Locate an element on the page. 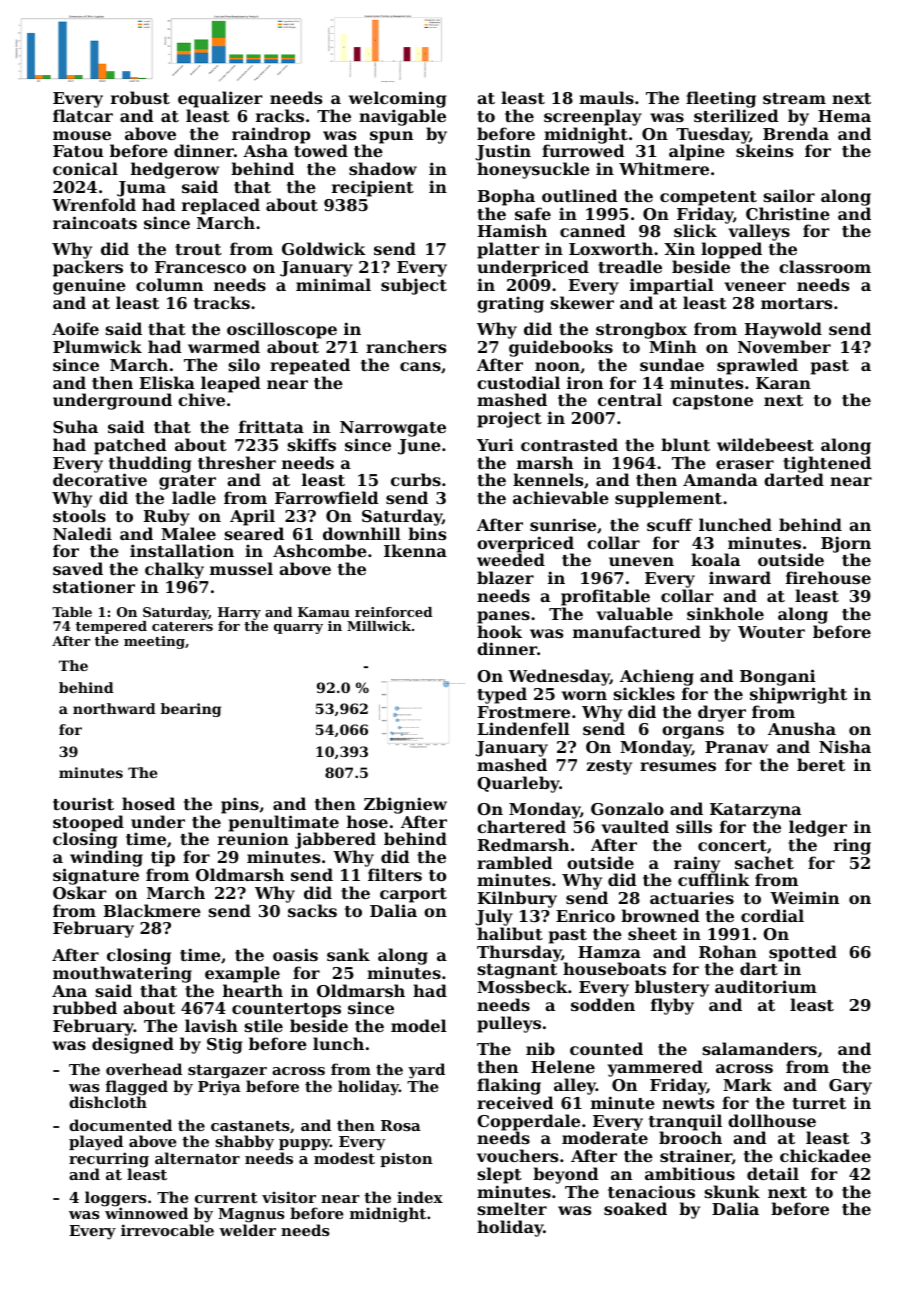  reinforced is located at coordinates (393, 612).
